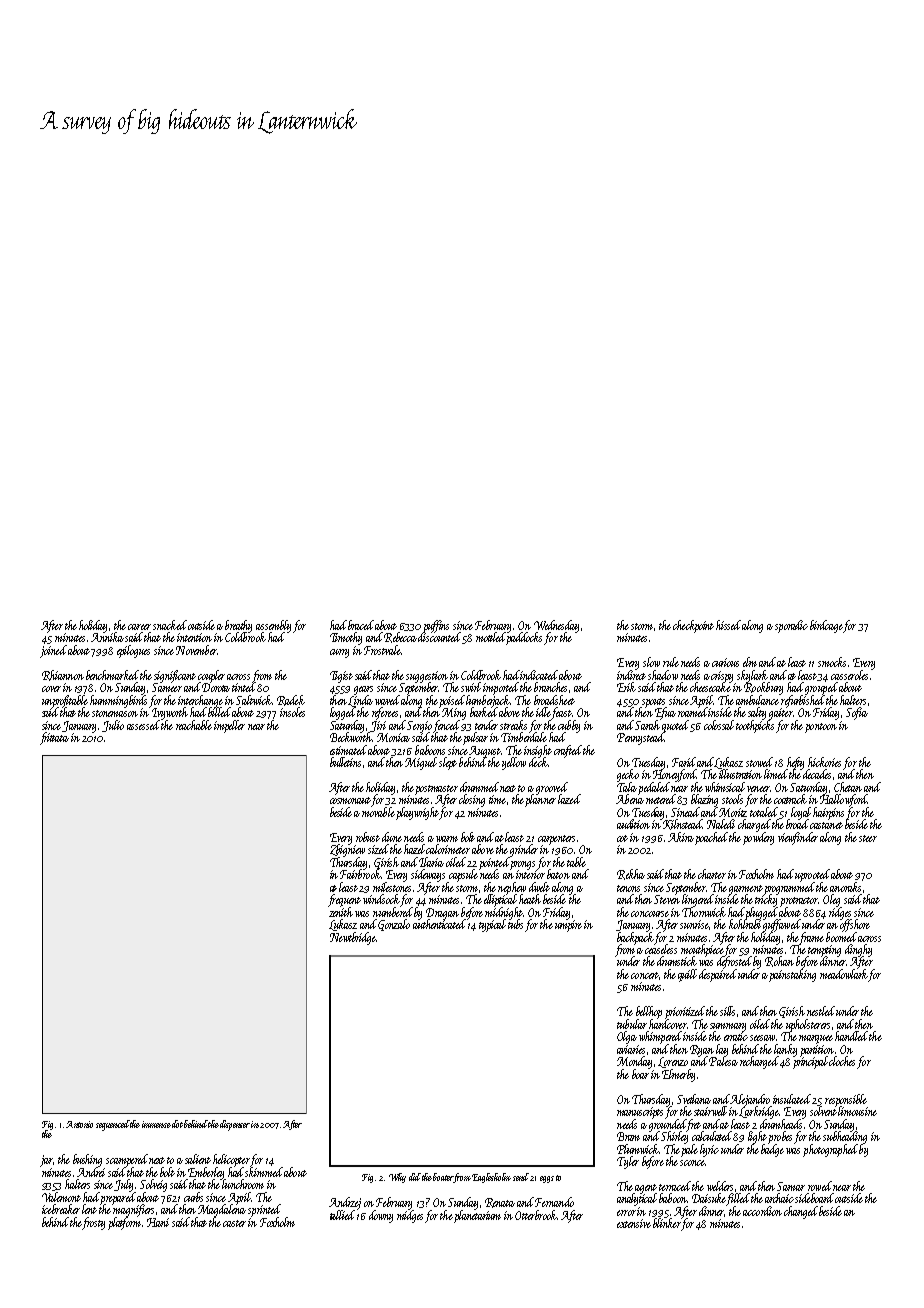  What do you see at coordinates (79, 1124) in the document?
I see `Antonio` at bounding box center [79, 1124].
